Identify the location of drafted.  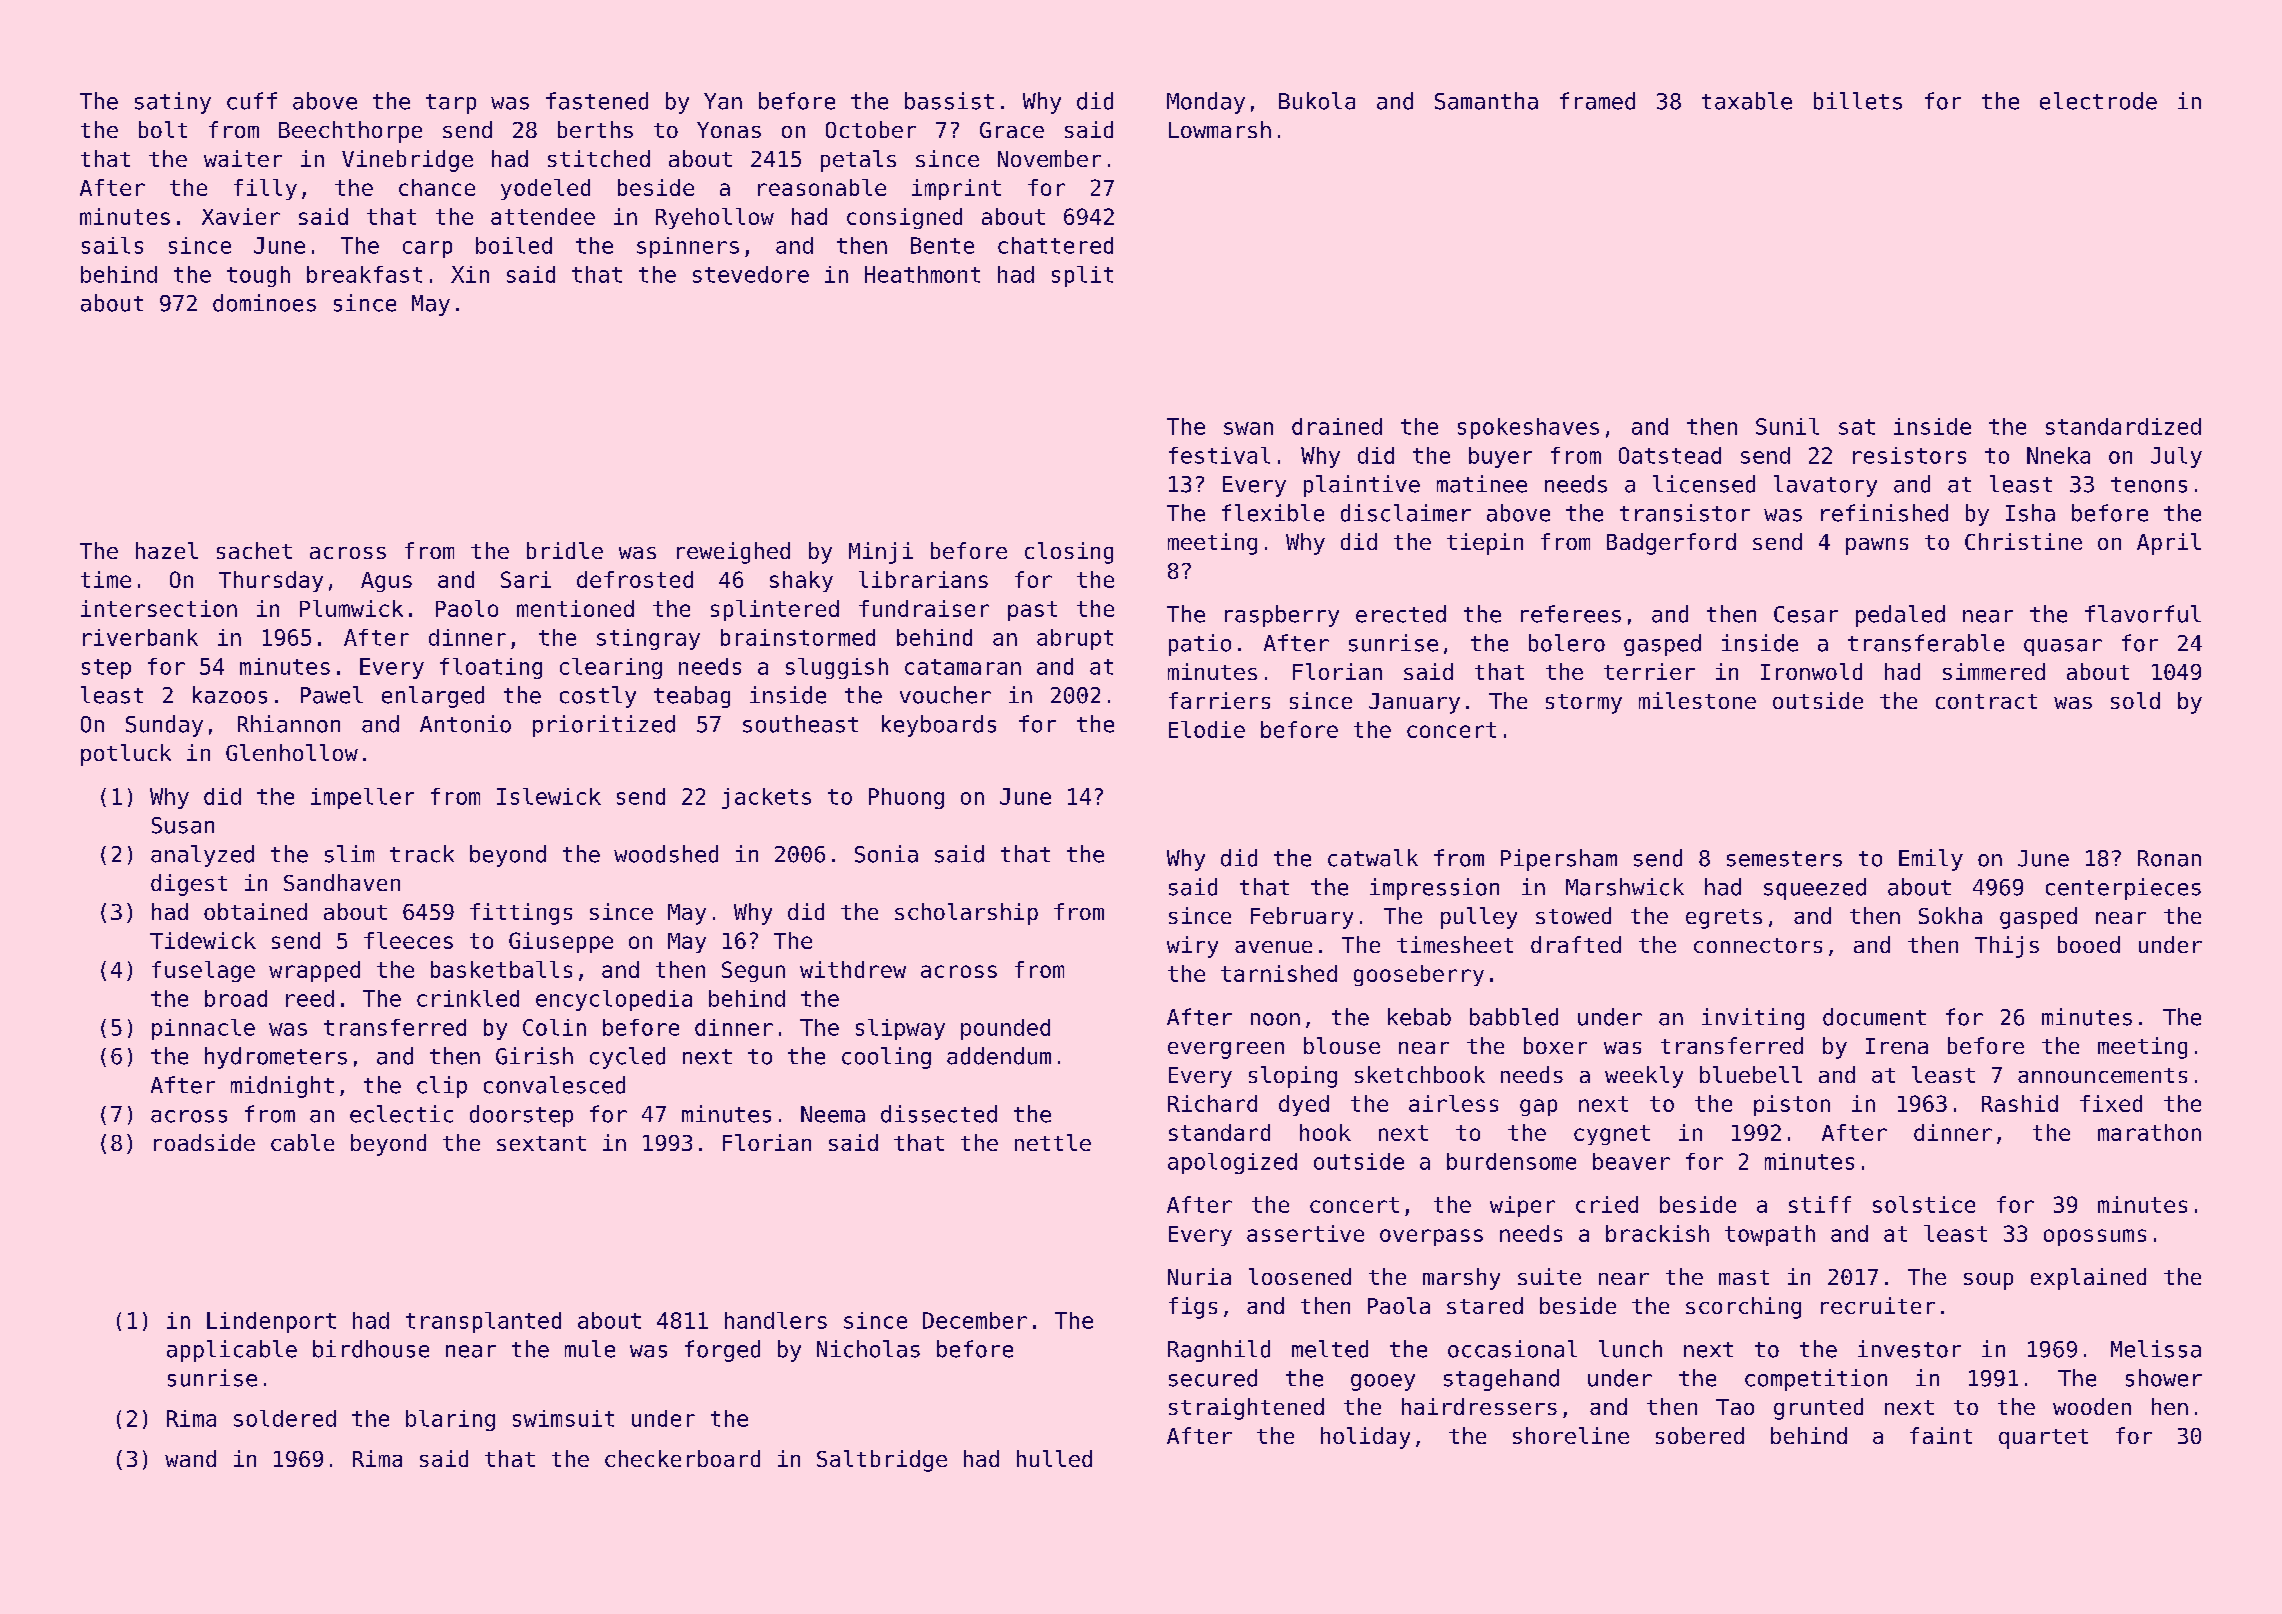
(1576, 944).
